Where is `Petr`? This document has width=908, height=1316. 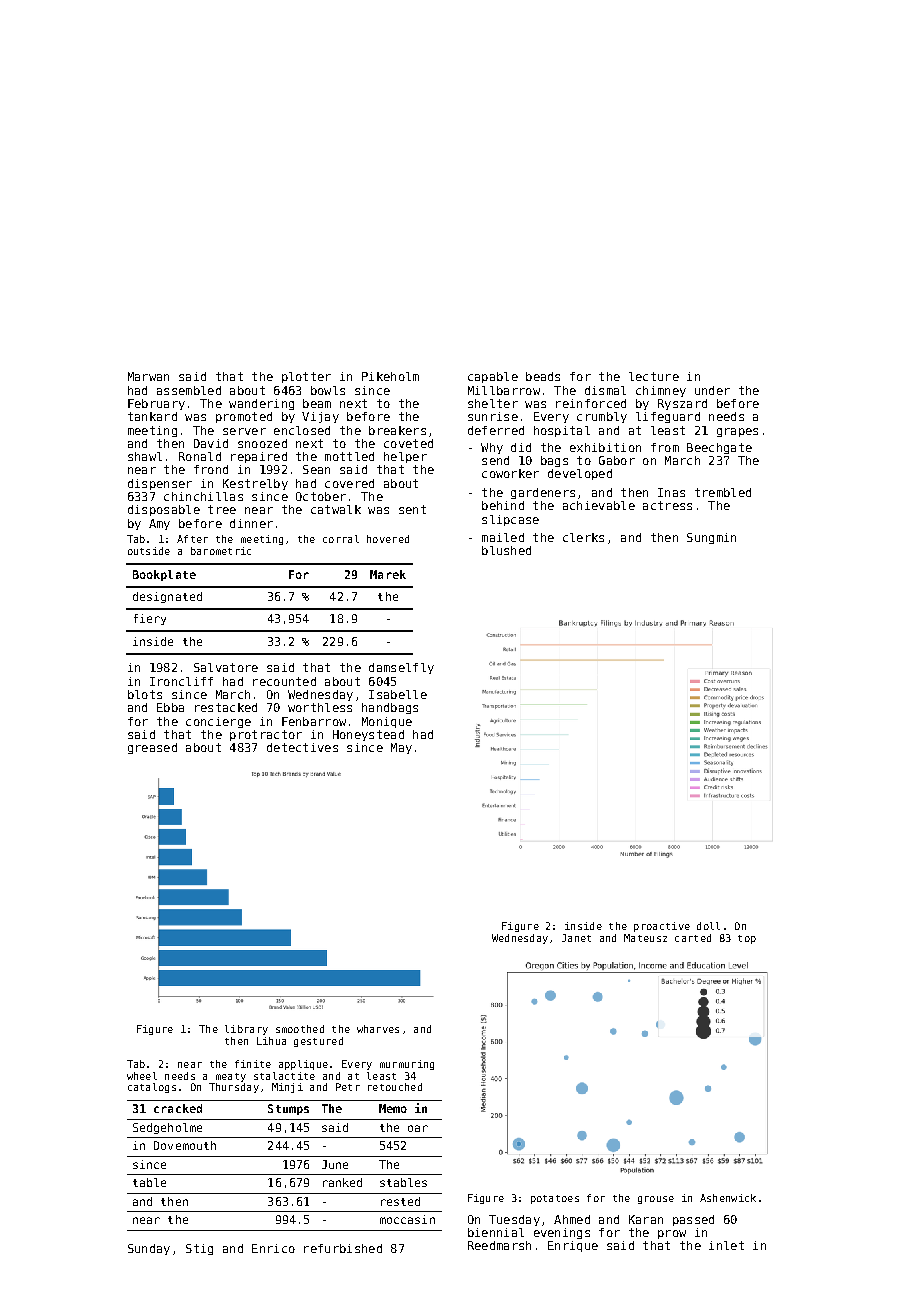
Petr is located at coordinates (348, 1087).
